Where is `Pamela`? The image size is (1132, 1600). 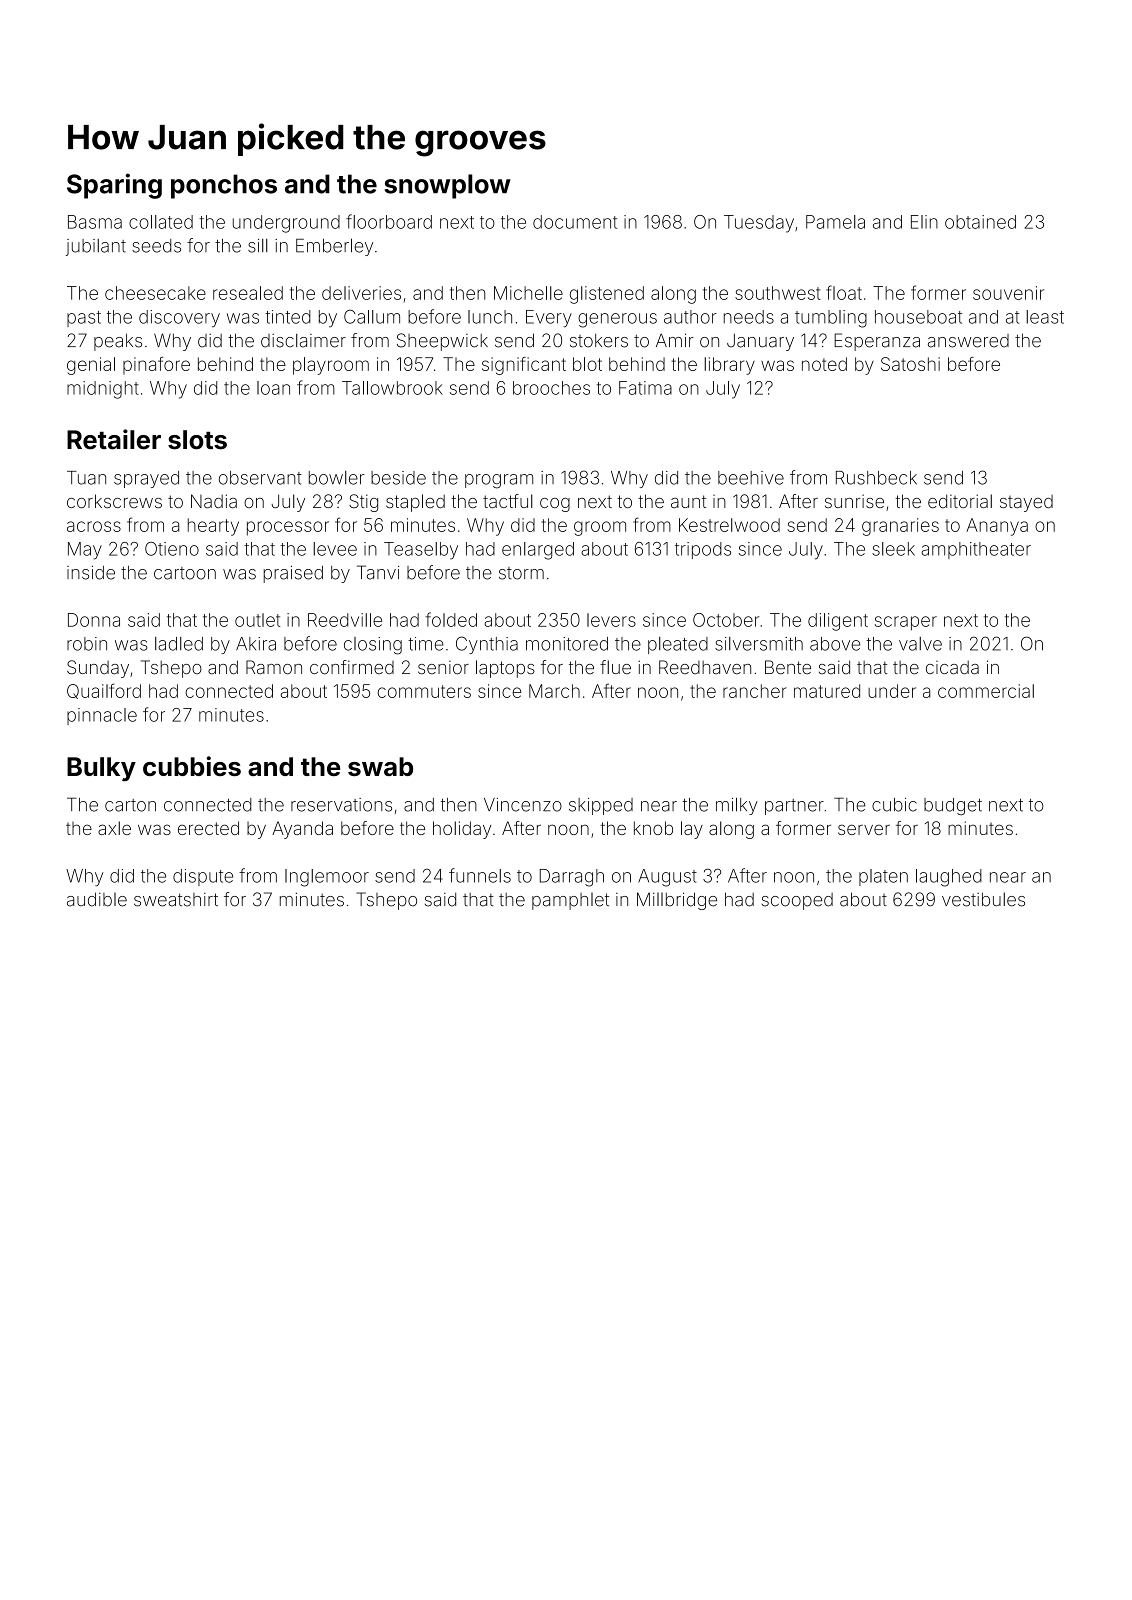 Pamela is located at coordinates (835, 222).
